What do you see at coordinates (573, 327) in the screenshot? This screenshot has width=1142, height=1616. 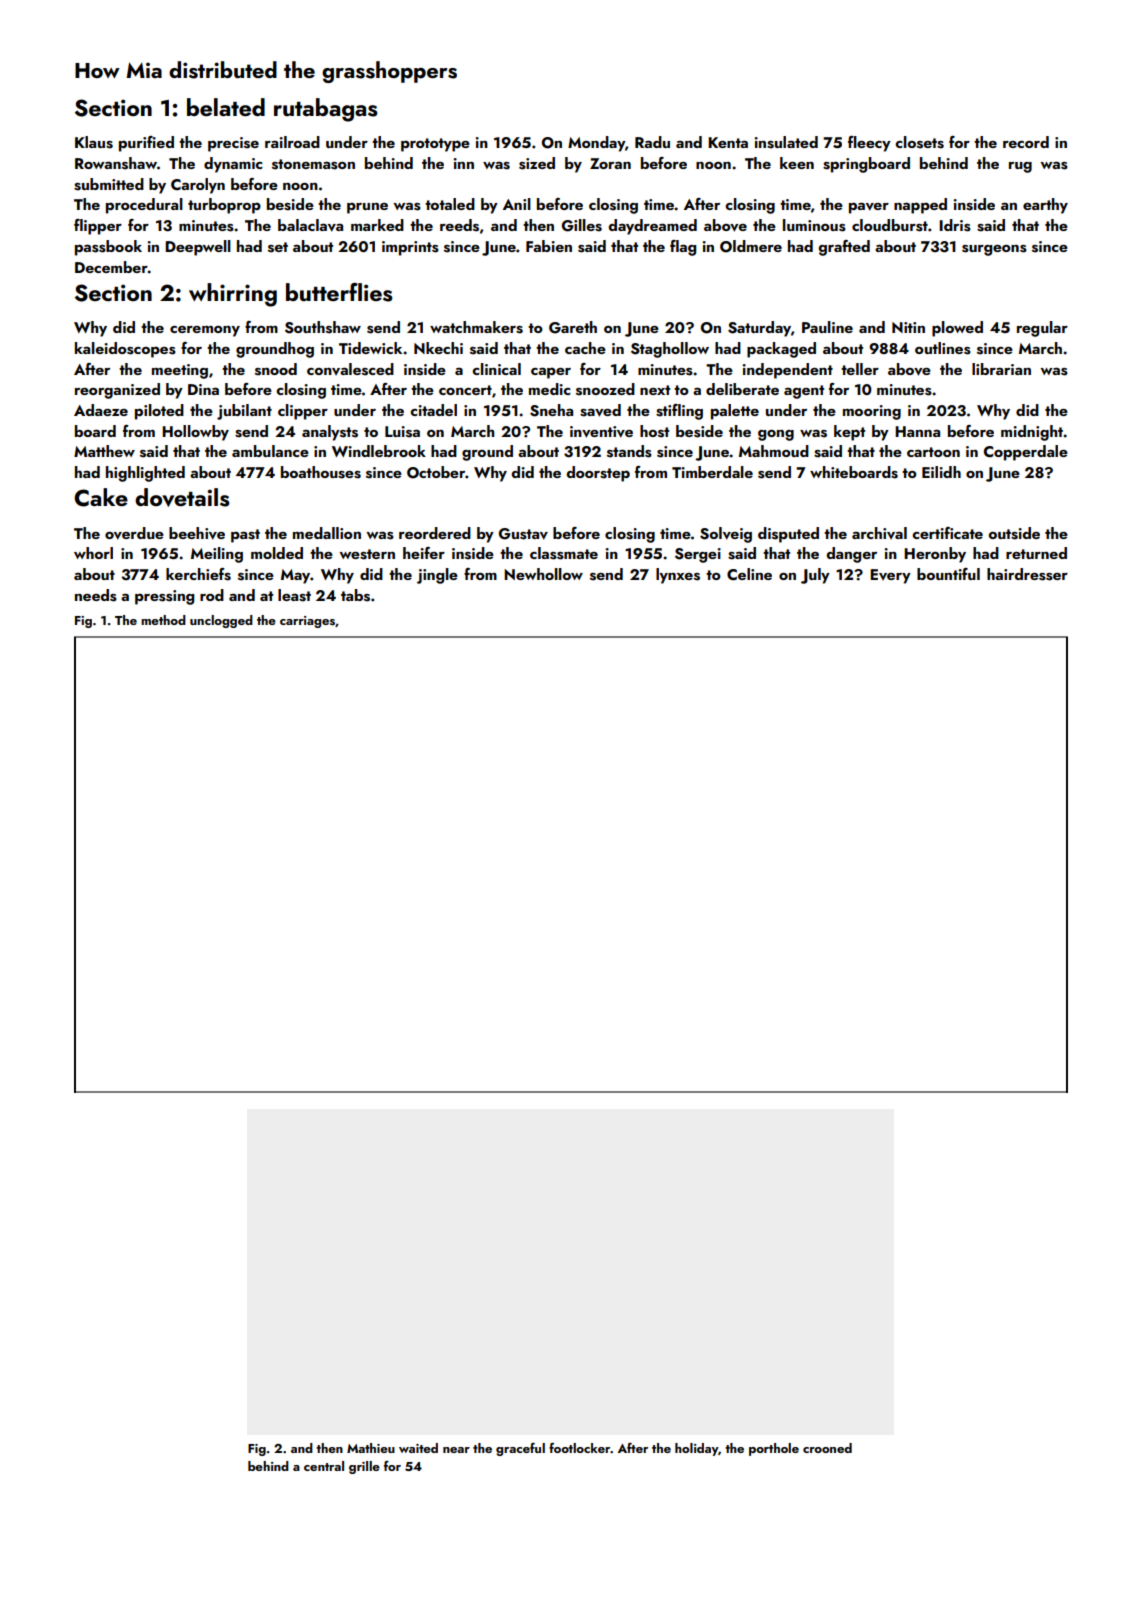 I see `Gareth` at bounding box center [573, 327].
